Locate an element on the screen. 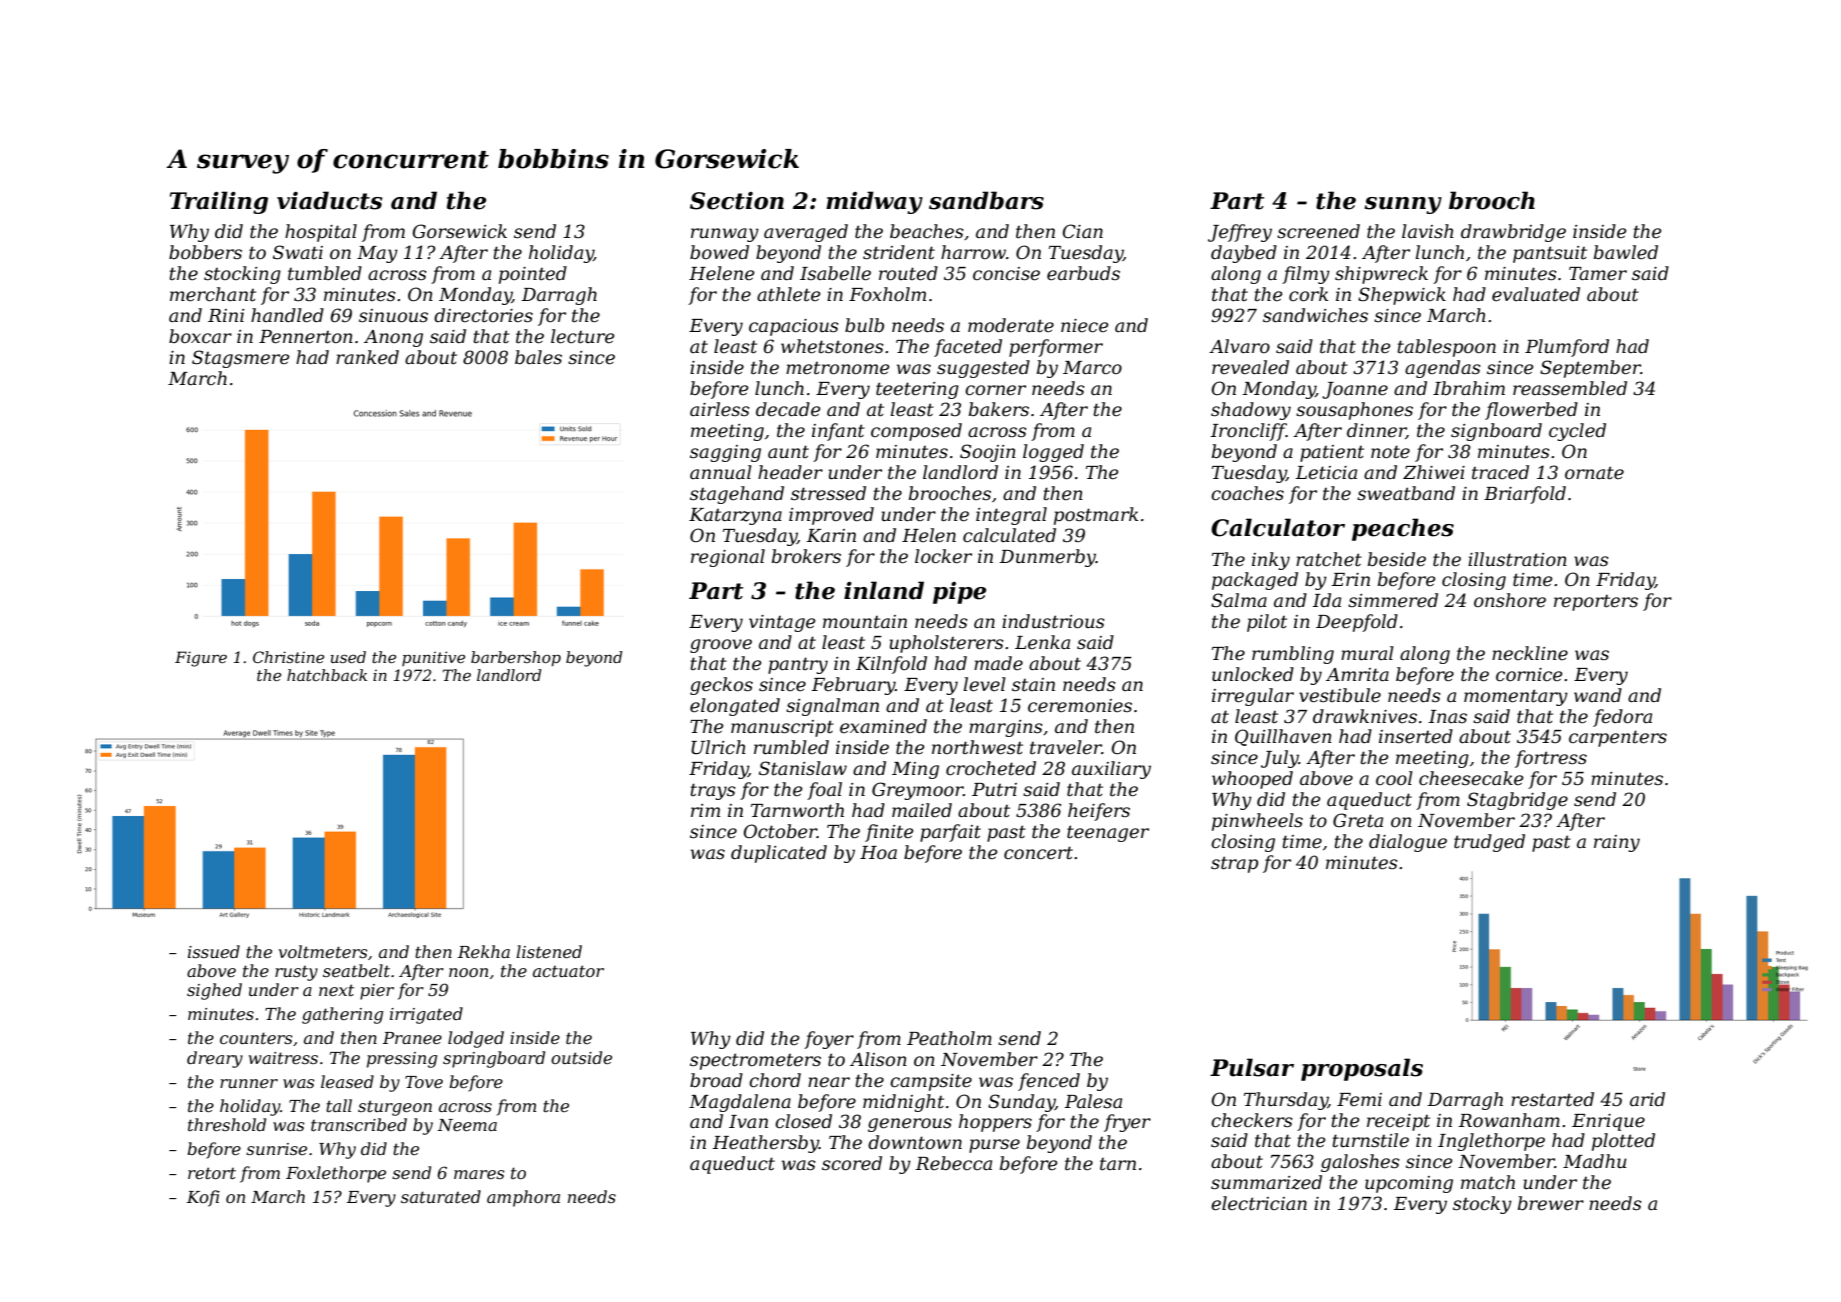 This screenshot has height=1302, width=1841. midway is located at coordinates (874, 202).
